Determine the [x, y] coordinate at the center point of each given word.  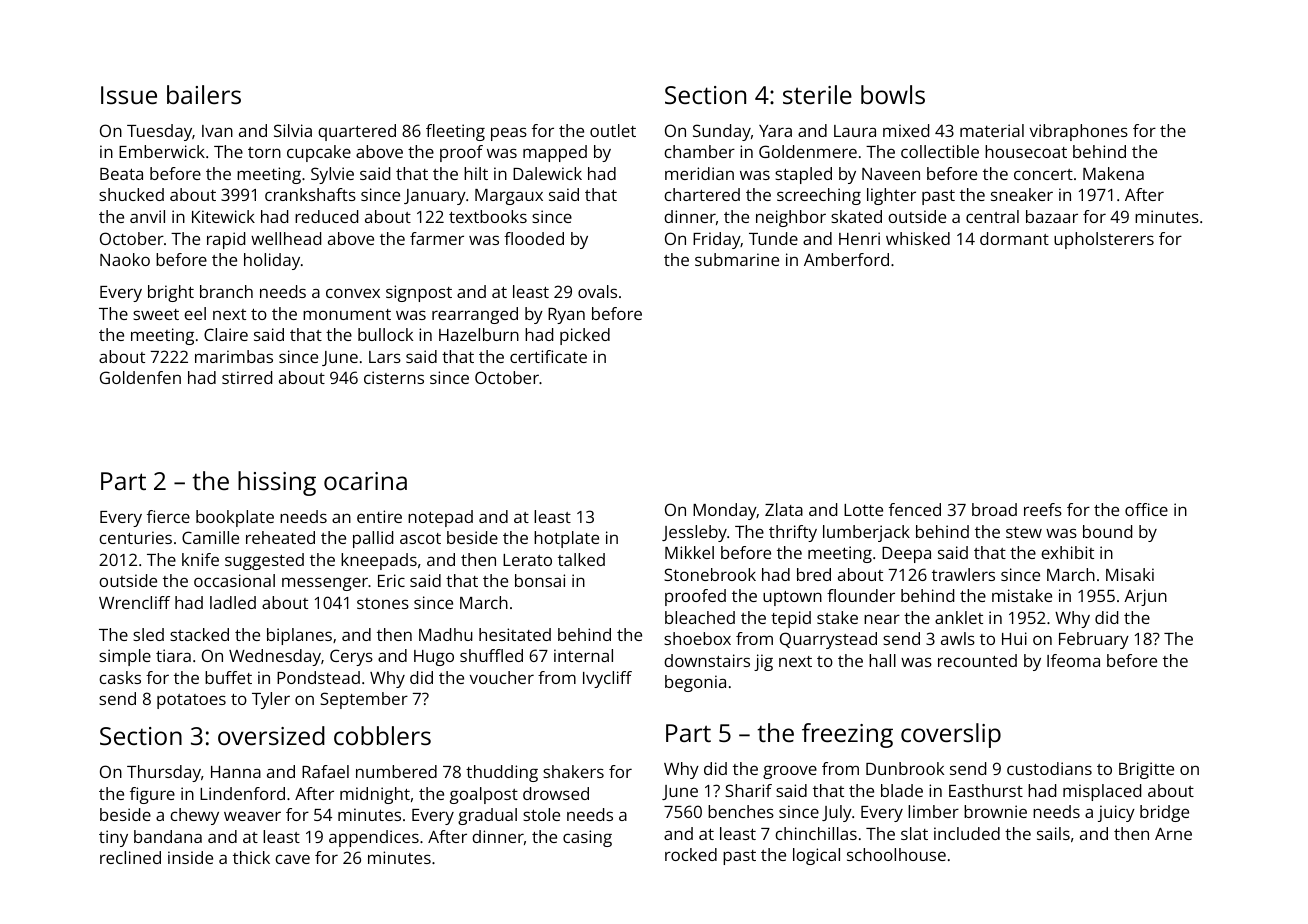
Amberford [846, 259]
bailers [204, 94]
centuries [135, 537]
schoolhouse [896, 854]
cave [292, 859]
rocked [691, 854]
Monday [725, 511]
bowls [893, 94]
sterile [817, 94]
